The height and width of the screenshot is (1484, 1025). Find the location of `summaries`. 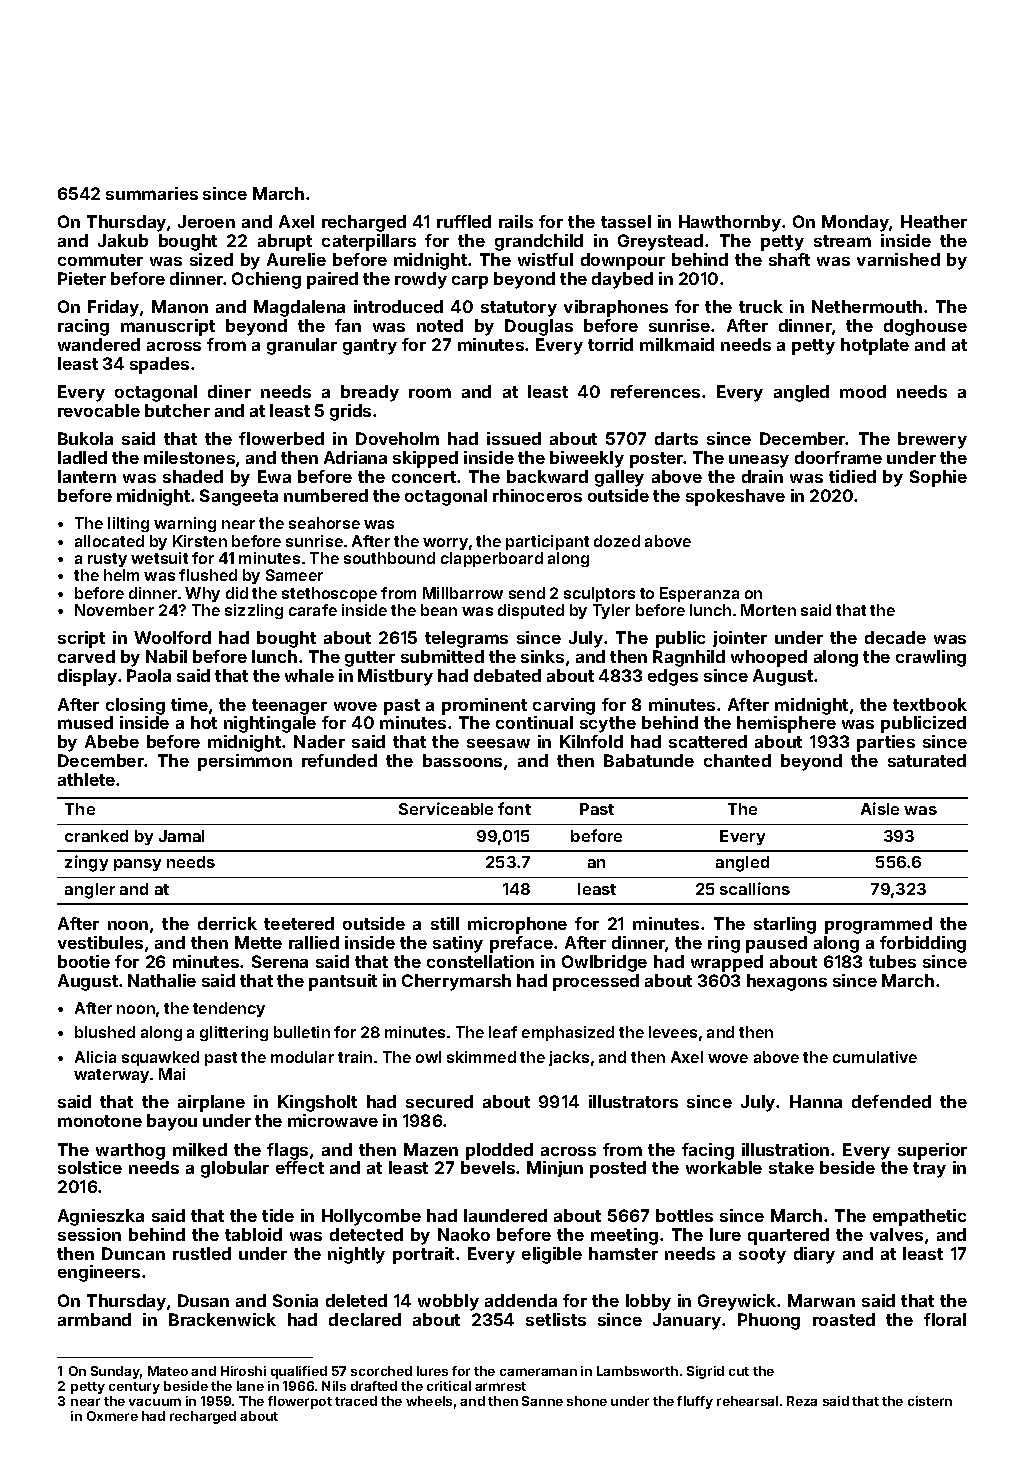

summaries is located at coordinates (152, 193).
